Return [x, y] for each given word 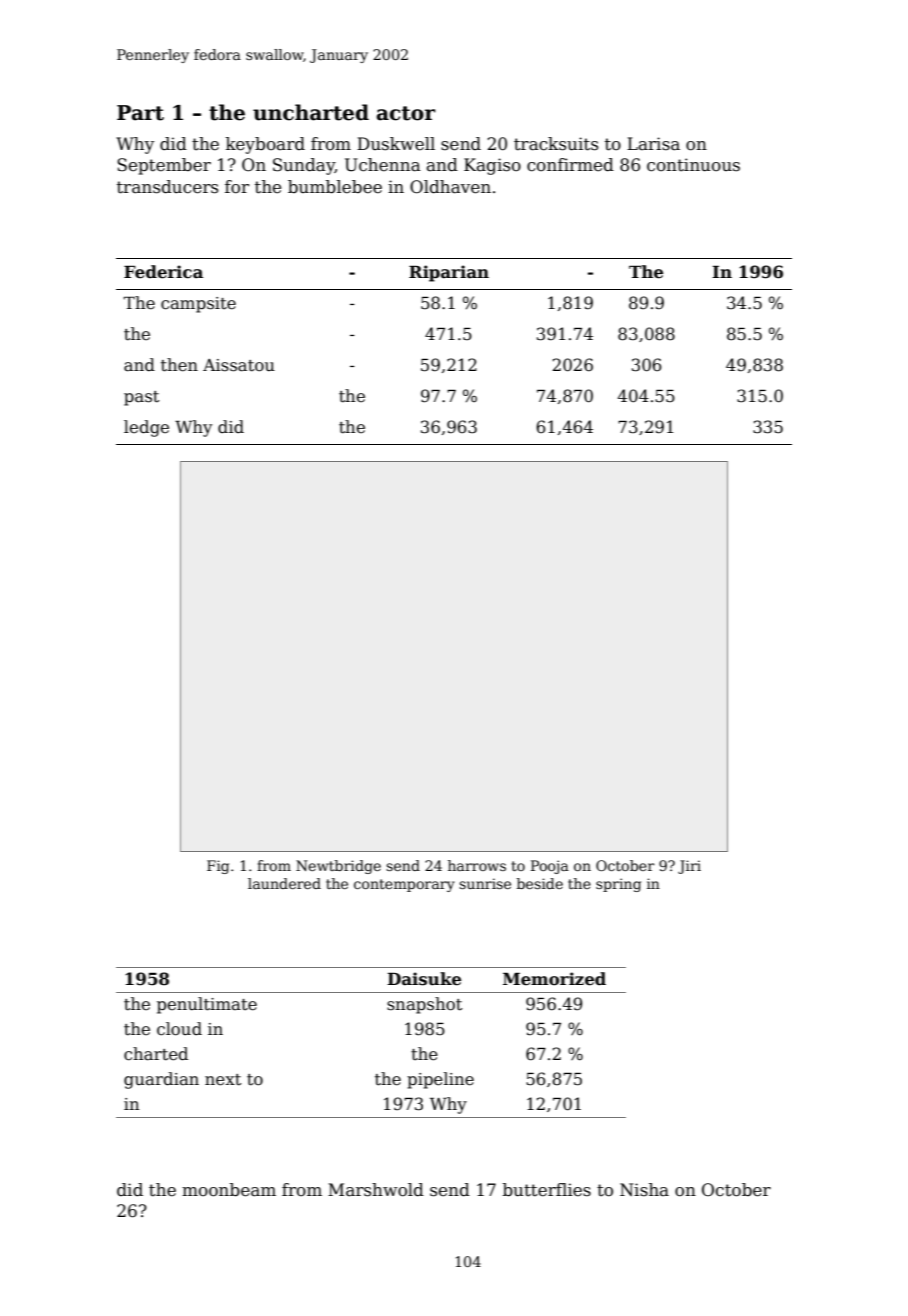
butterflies [547, 1190]
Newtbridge [338, 867]
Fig [218, 867]
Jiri [689, 867]
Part [140, 113]
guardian [161, 1080]
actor [406, 113]
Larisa [653, 144]
